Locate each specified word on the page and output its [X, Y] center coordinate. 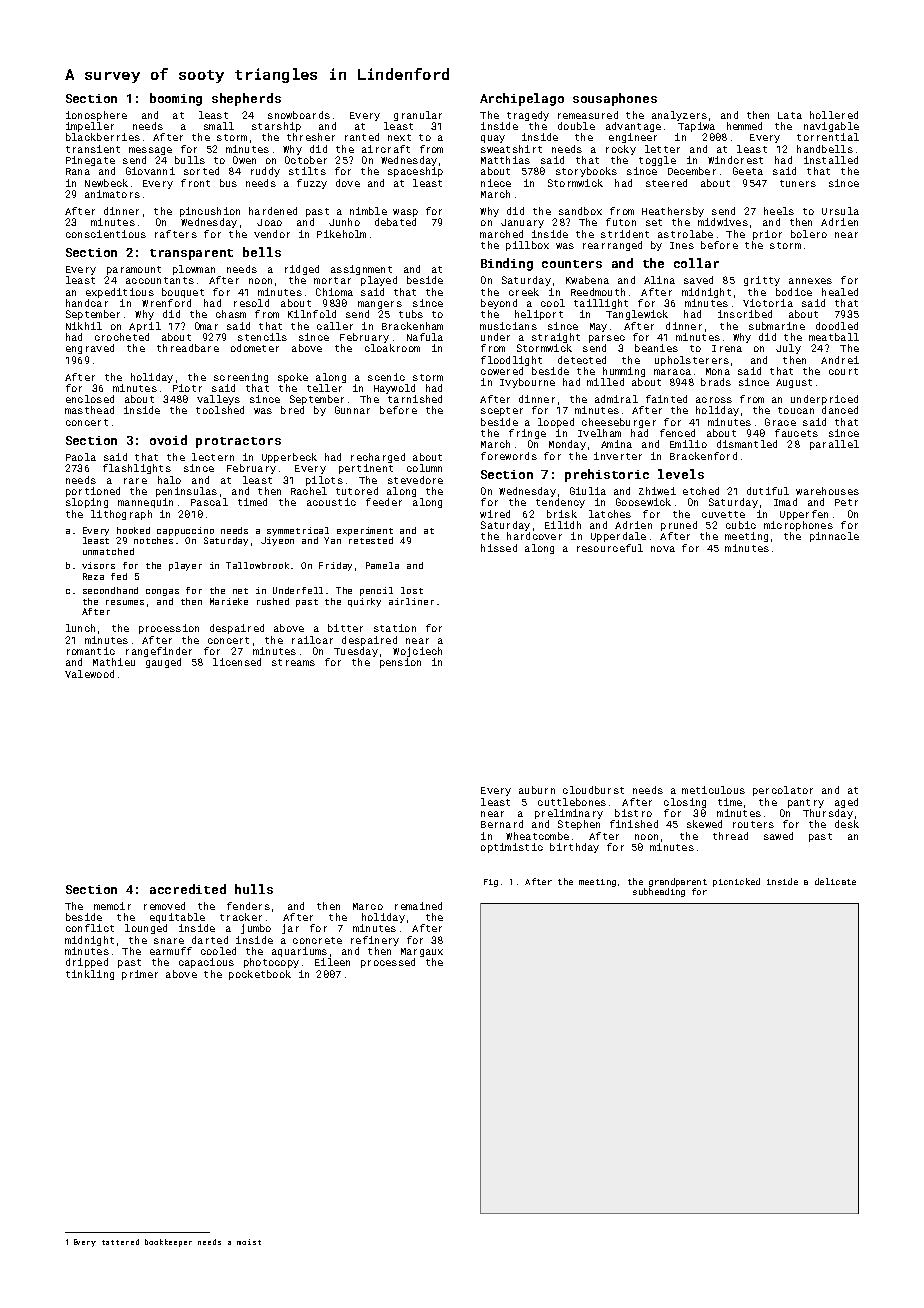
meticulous [713, 790]
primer [140, 975]
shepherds [246, 99]
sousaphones [615, 99]
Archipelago [522, 99]
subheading [659, 892]
